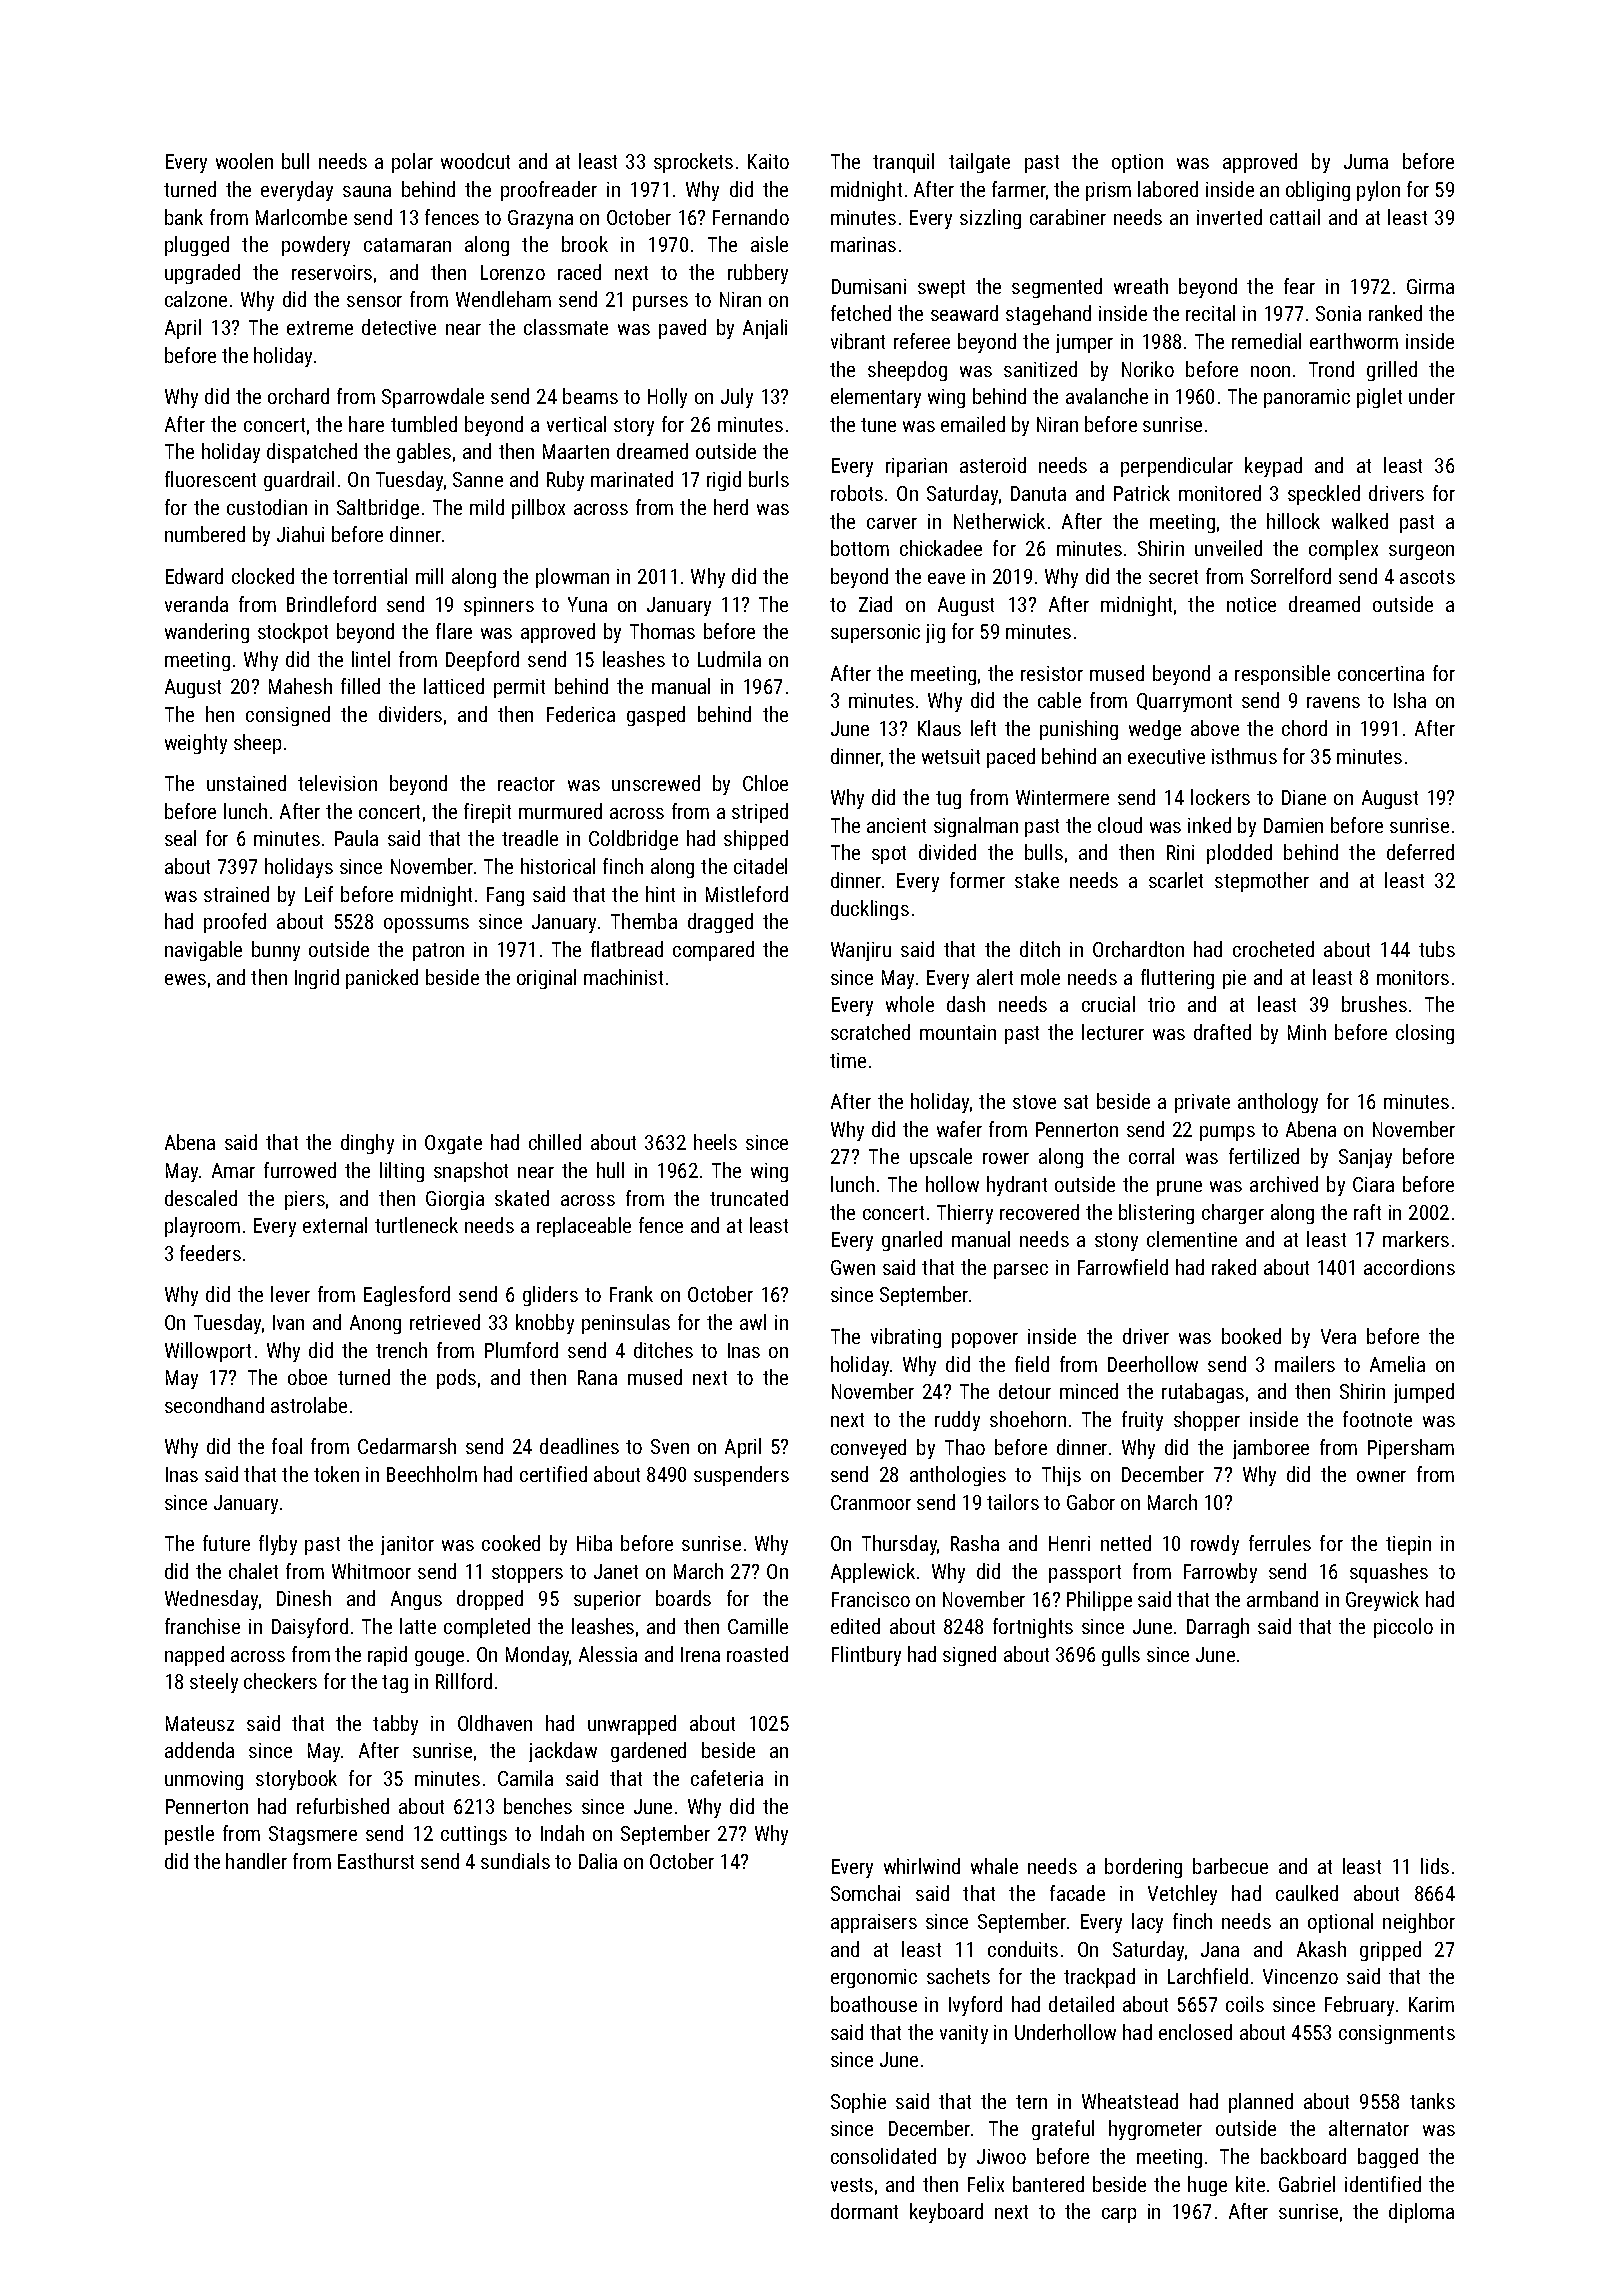  What do you see at coordinates (1421, 2213) in the screenshot?
I see `diploma` at bounding box center [1421, 2213].
